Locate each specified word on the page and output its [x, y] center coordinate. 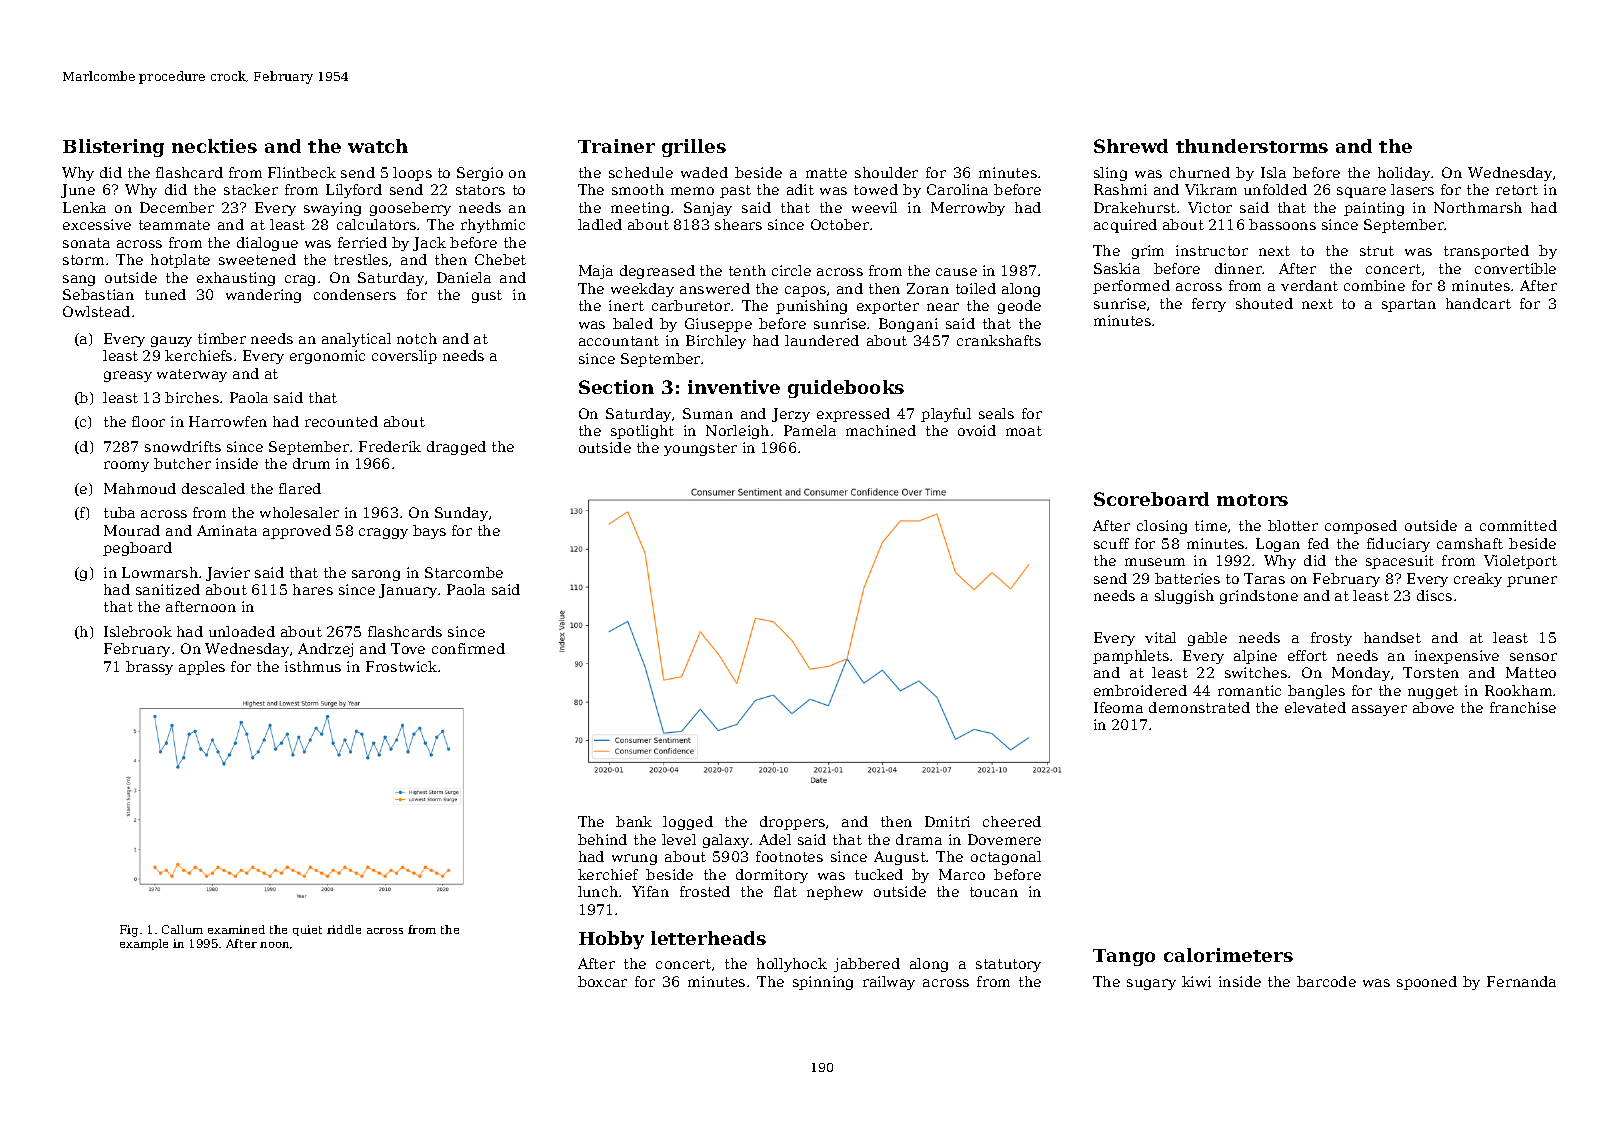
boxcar [602, 981]
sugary [1151, 984]
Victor [1210, 207]
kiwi [1196, 981]
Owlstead [96, 311]
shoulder [886, 172]
